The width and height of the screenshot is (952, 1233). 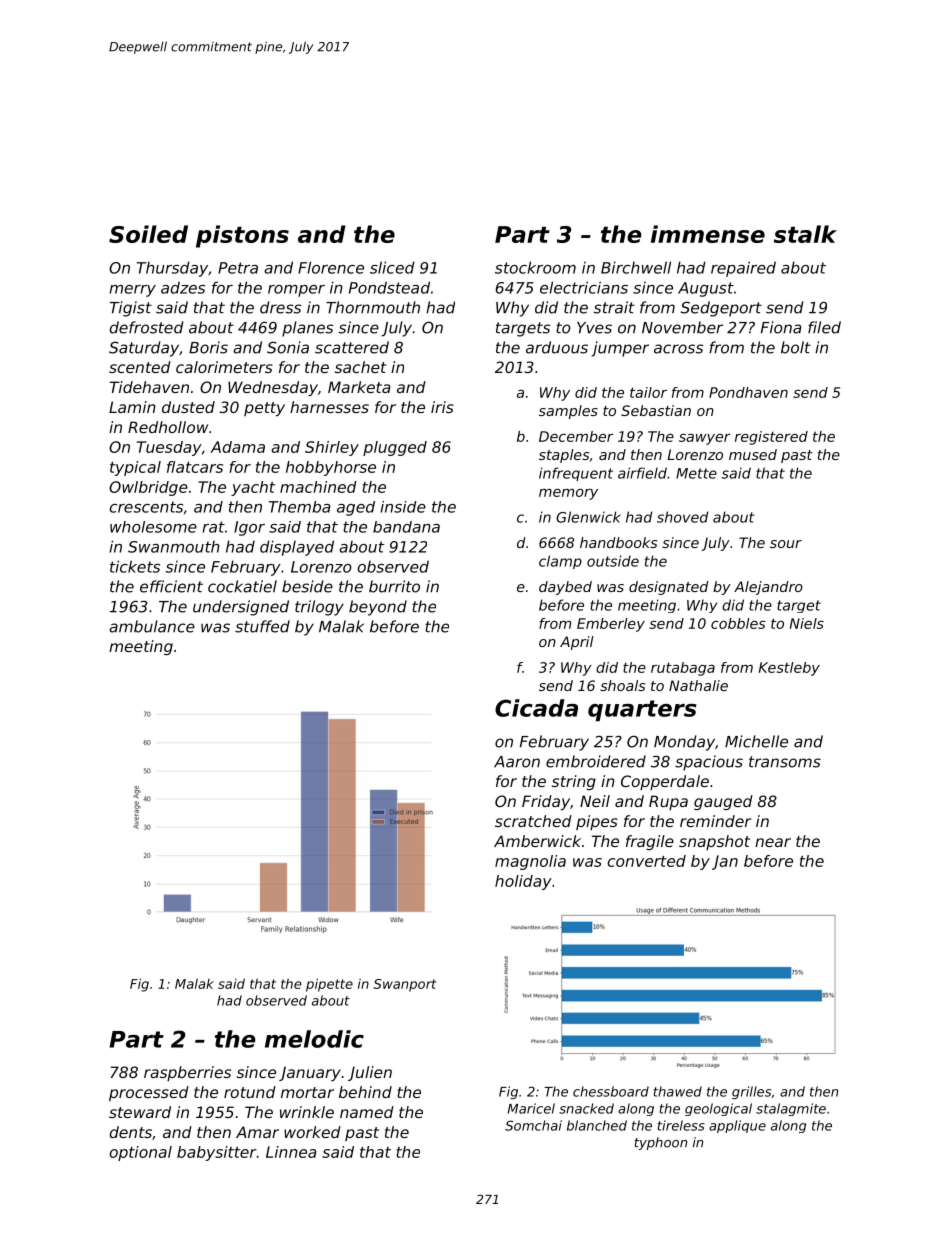 What do you see at coordinates (696, 473) in the screenshot?
I see `Mette` at bounding box center [696, 473].
